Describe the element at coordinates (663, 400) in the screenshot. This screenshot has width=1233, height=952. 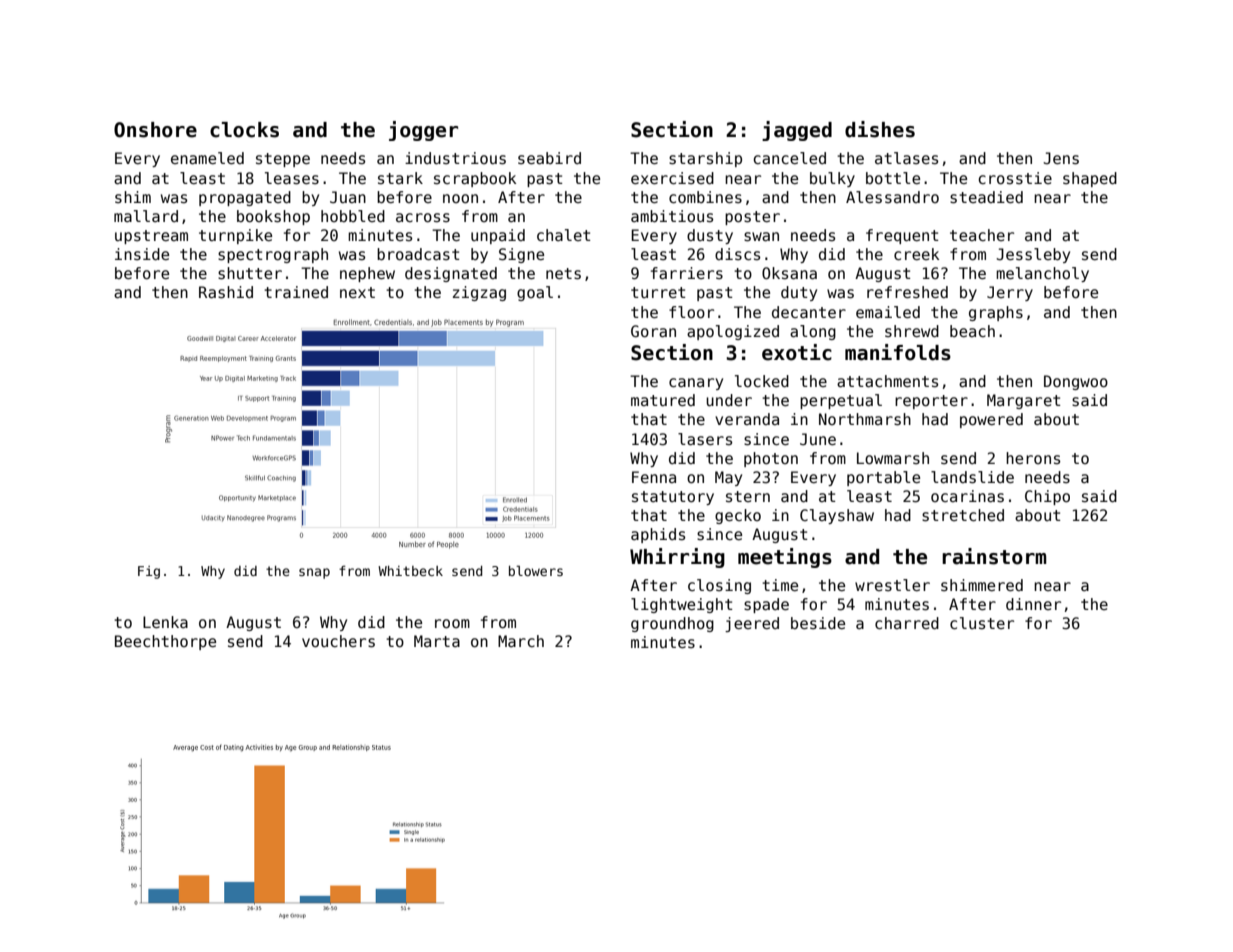
I see `matured` at that location.
